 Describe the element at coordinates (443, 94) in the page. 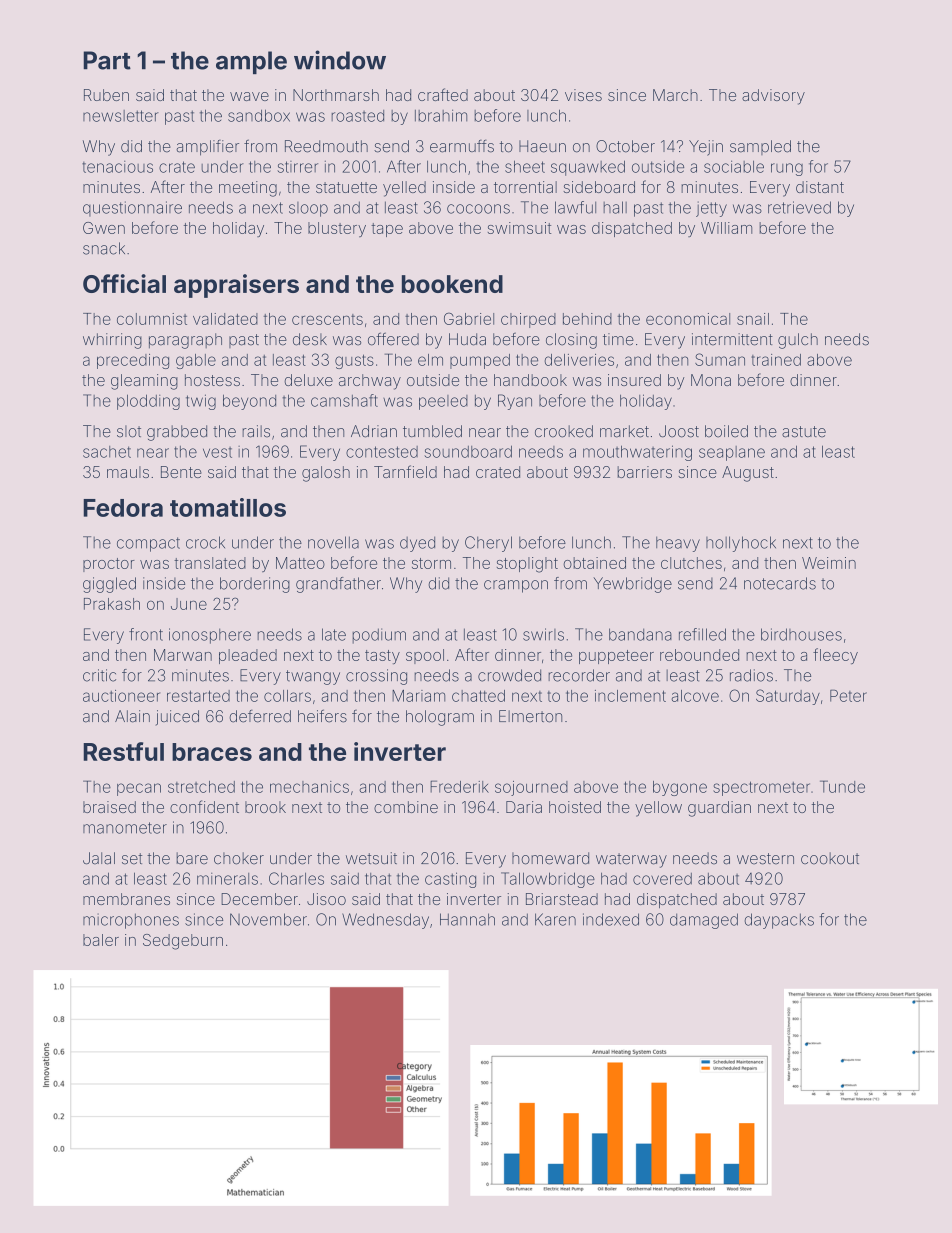

I see `crafted` at that location.
